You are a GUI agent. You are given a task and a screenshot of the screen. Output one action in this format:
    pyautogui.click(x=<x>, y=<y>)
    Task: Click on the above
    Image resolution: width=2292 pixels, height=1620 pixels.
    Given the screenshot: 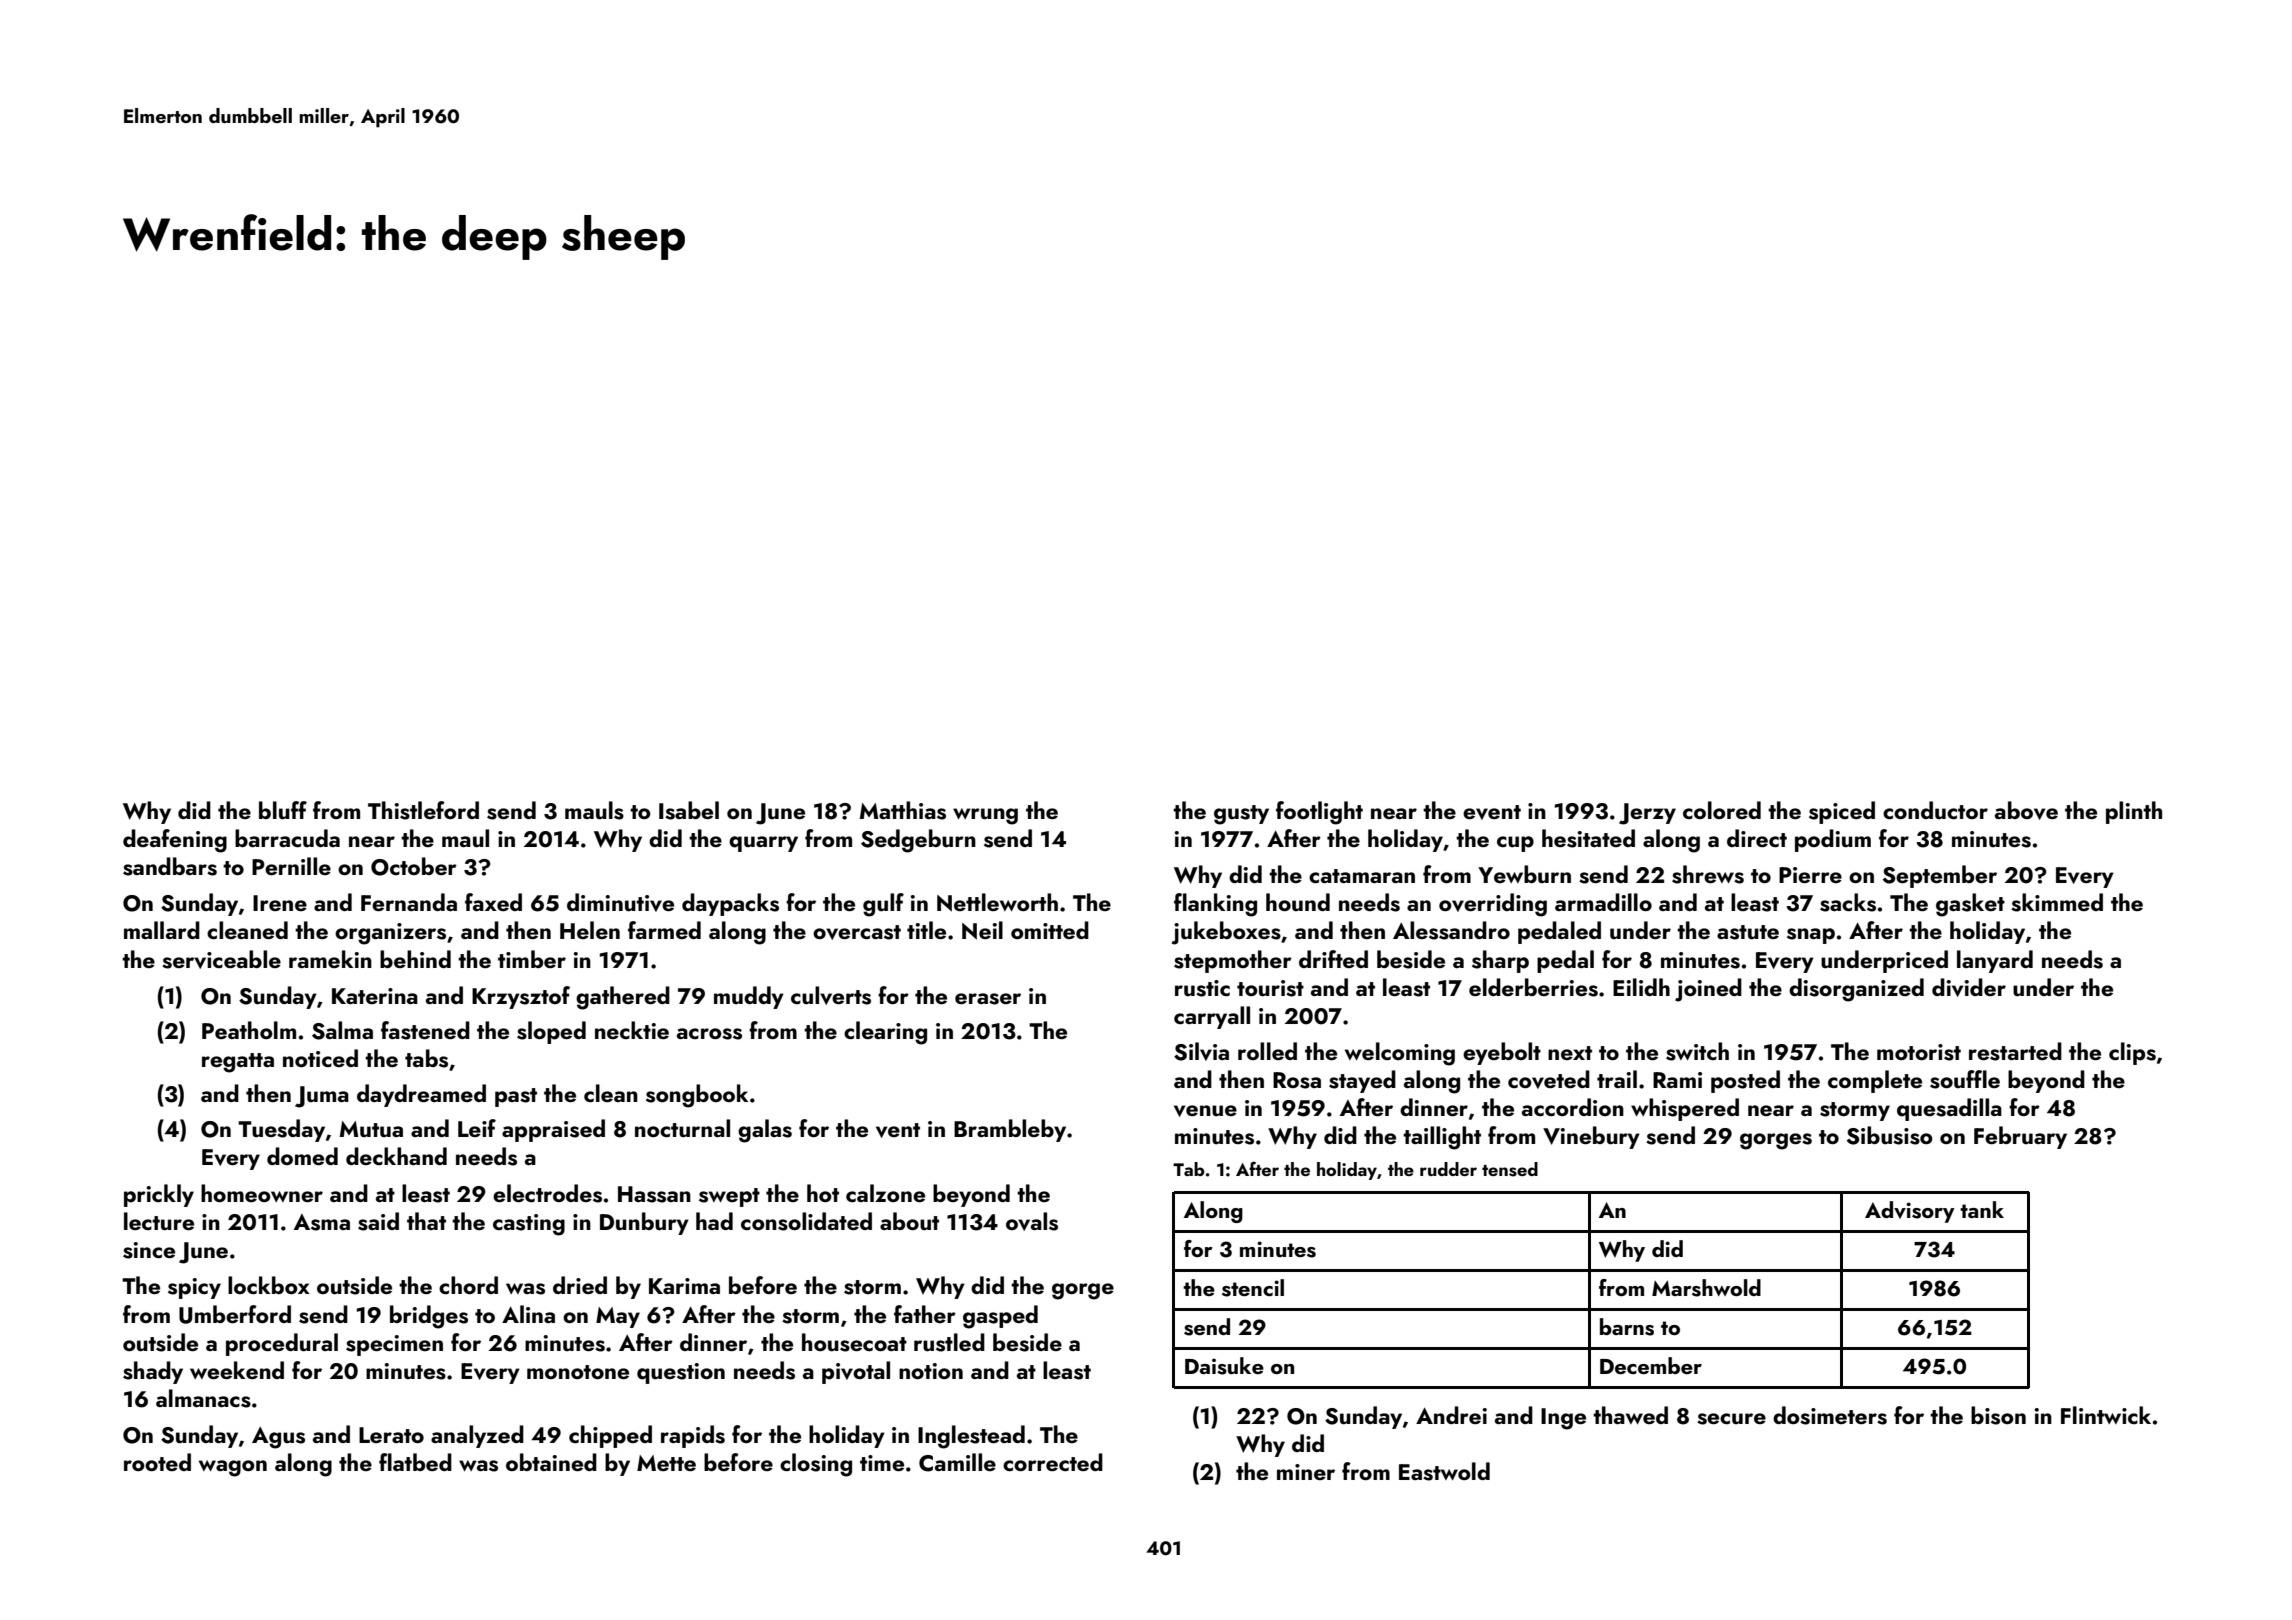 What is the action you would take?
    pyautogui.click(x=2026, y=810)
